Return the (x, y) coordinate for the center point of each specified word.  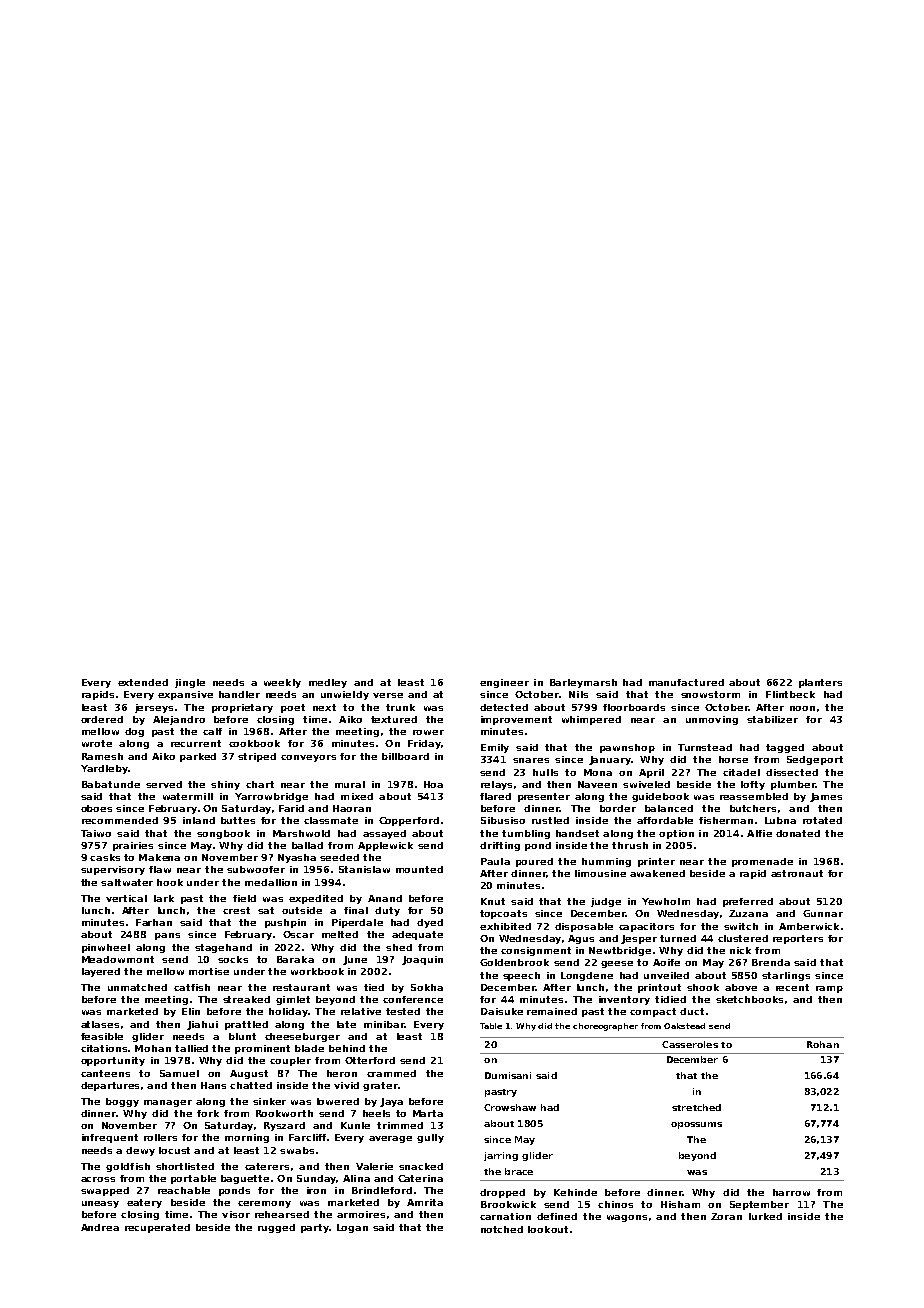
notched (502, 1229)
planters (820, 683)
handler (239, 694)
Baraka (295, 959)
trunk (400, 707)
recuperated (157, 1228)
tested (403, 1011)
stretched (696, 1107)
